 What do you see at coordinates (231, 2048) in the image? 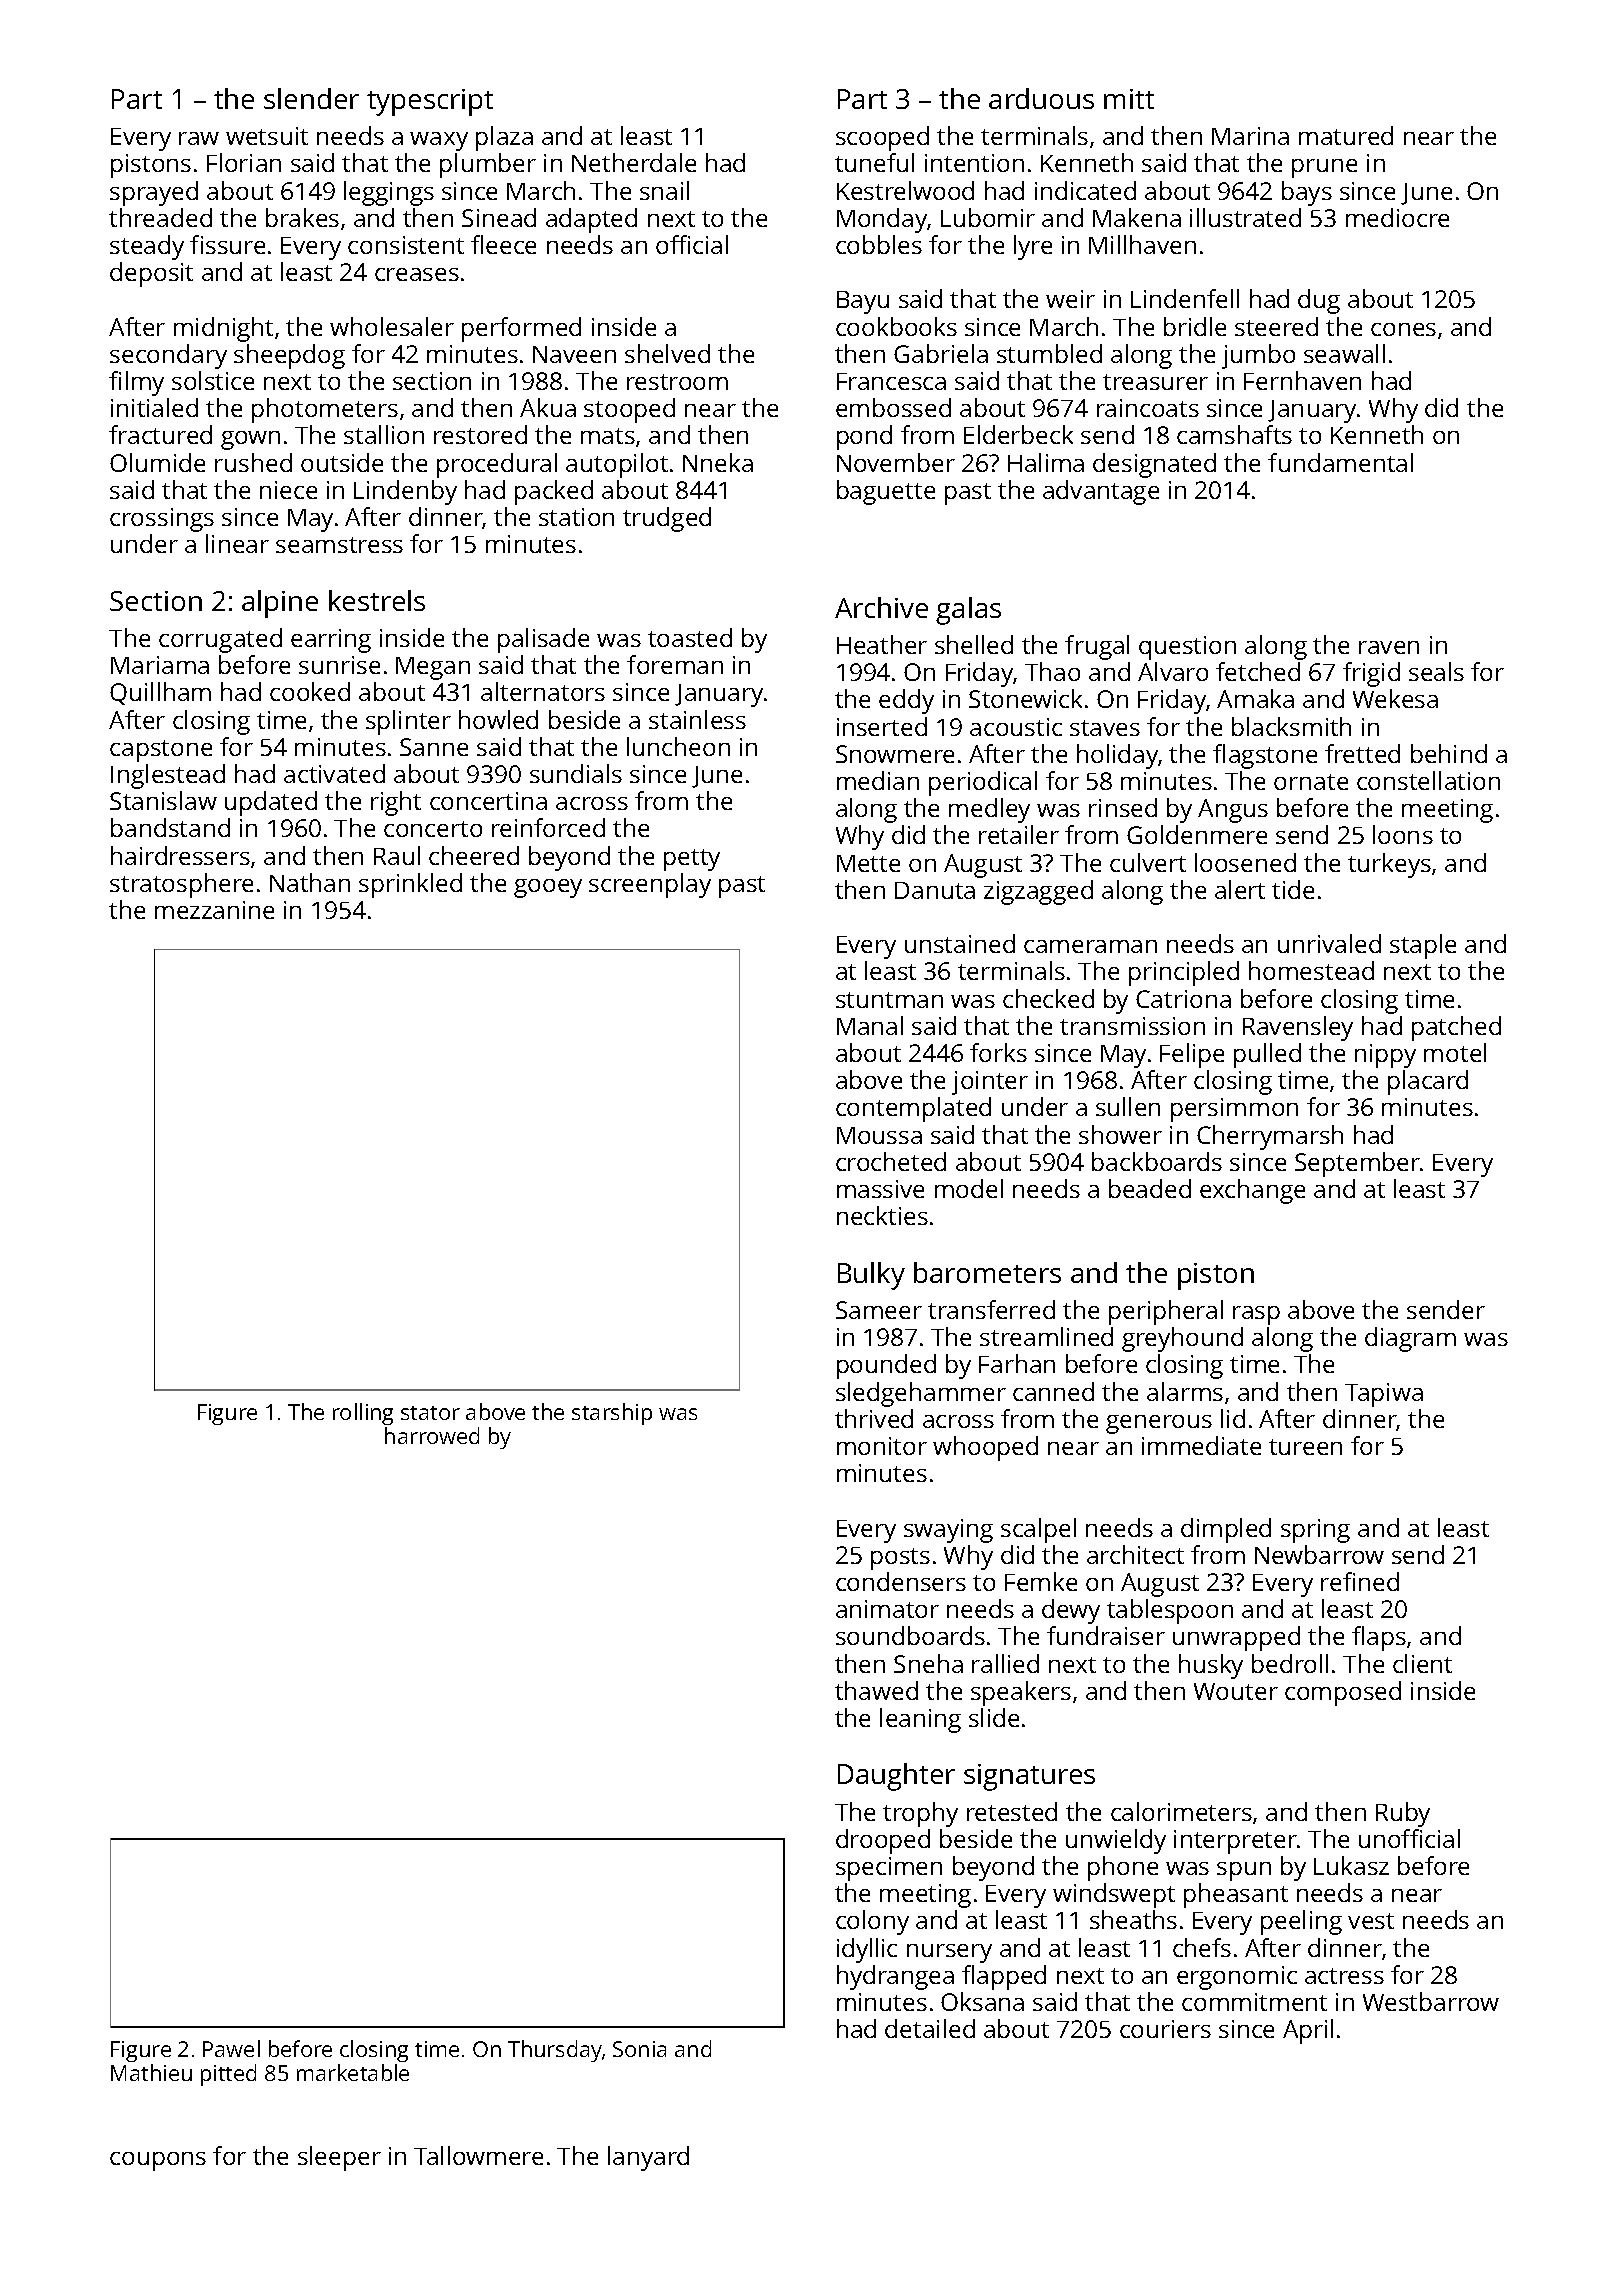
I see `Pawel` at bounding box center [231, 2048].
